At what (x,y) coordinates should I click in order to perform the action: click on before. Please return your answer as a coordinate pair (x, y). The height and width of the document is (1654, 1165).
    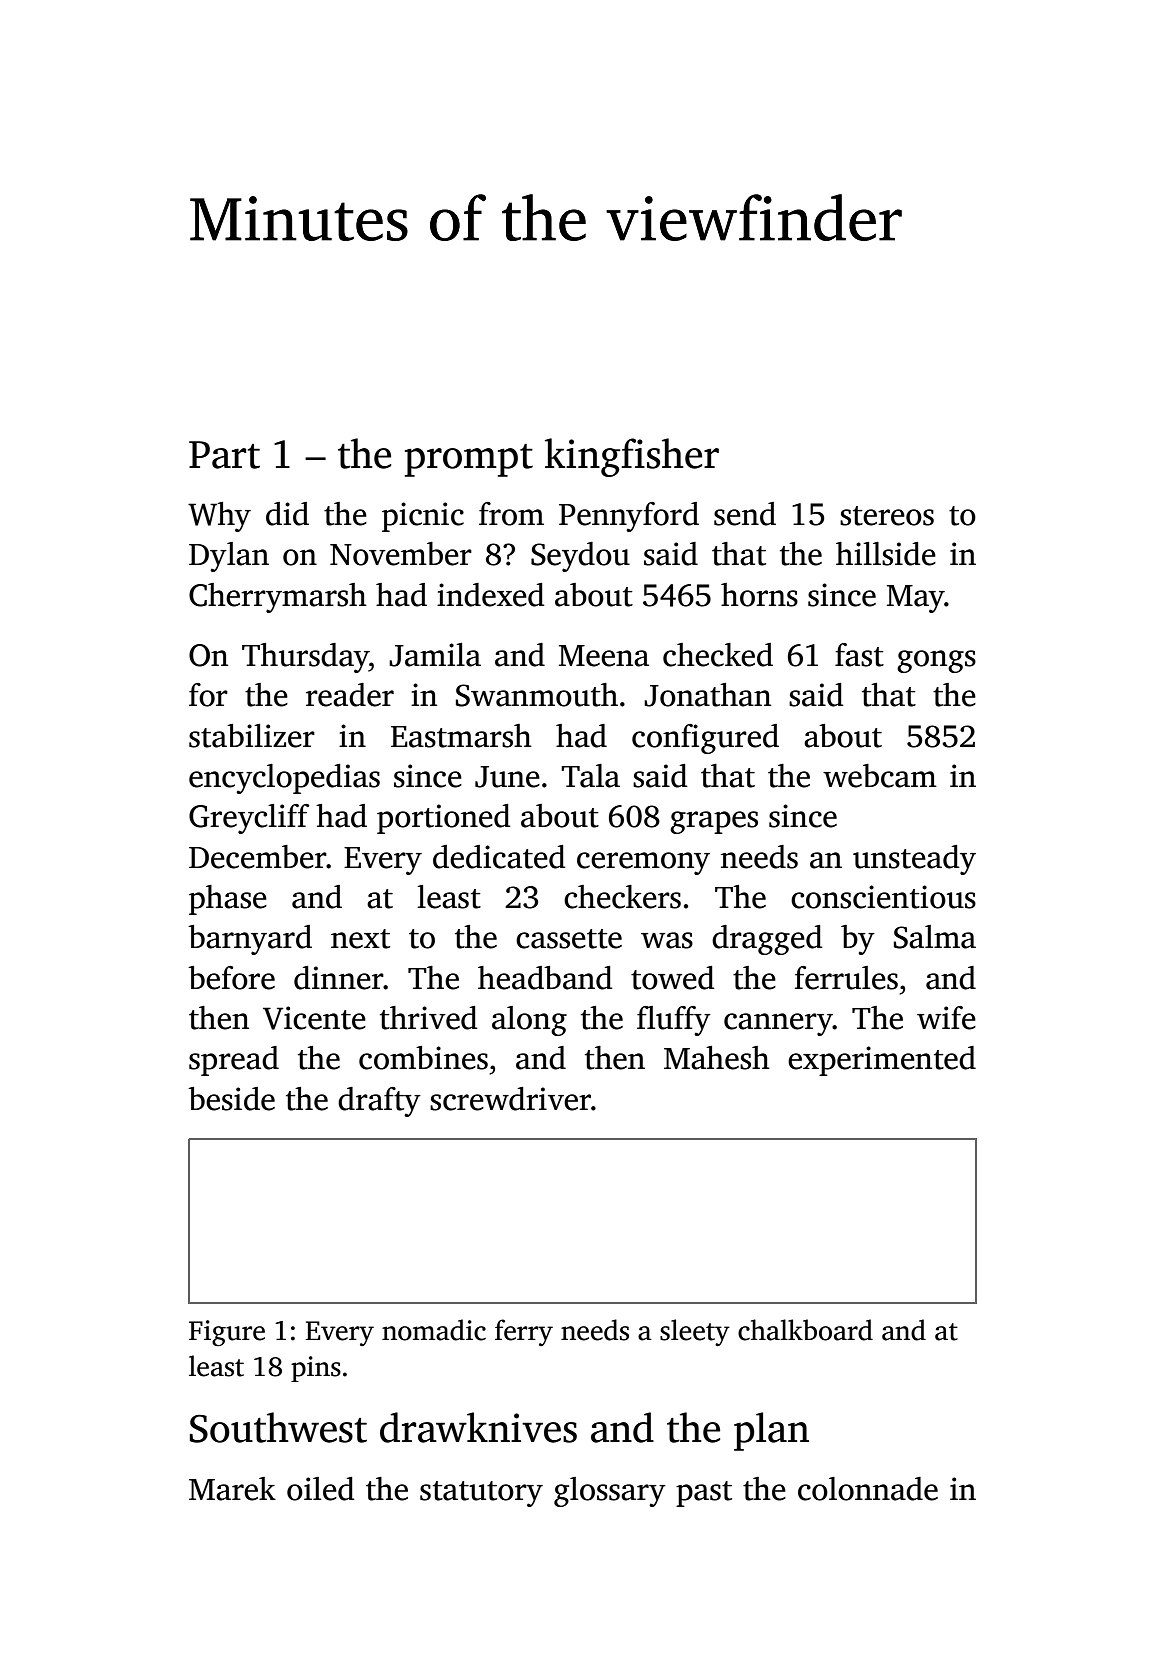
    Looking at the image, I should click on (231, 978).
